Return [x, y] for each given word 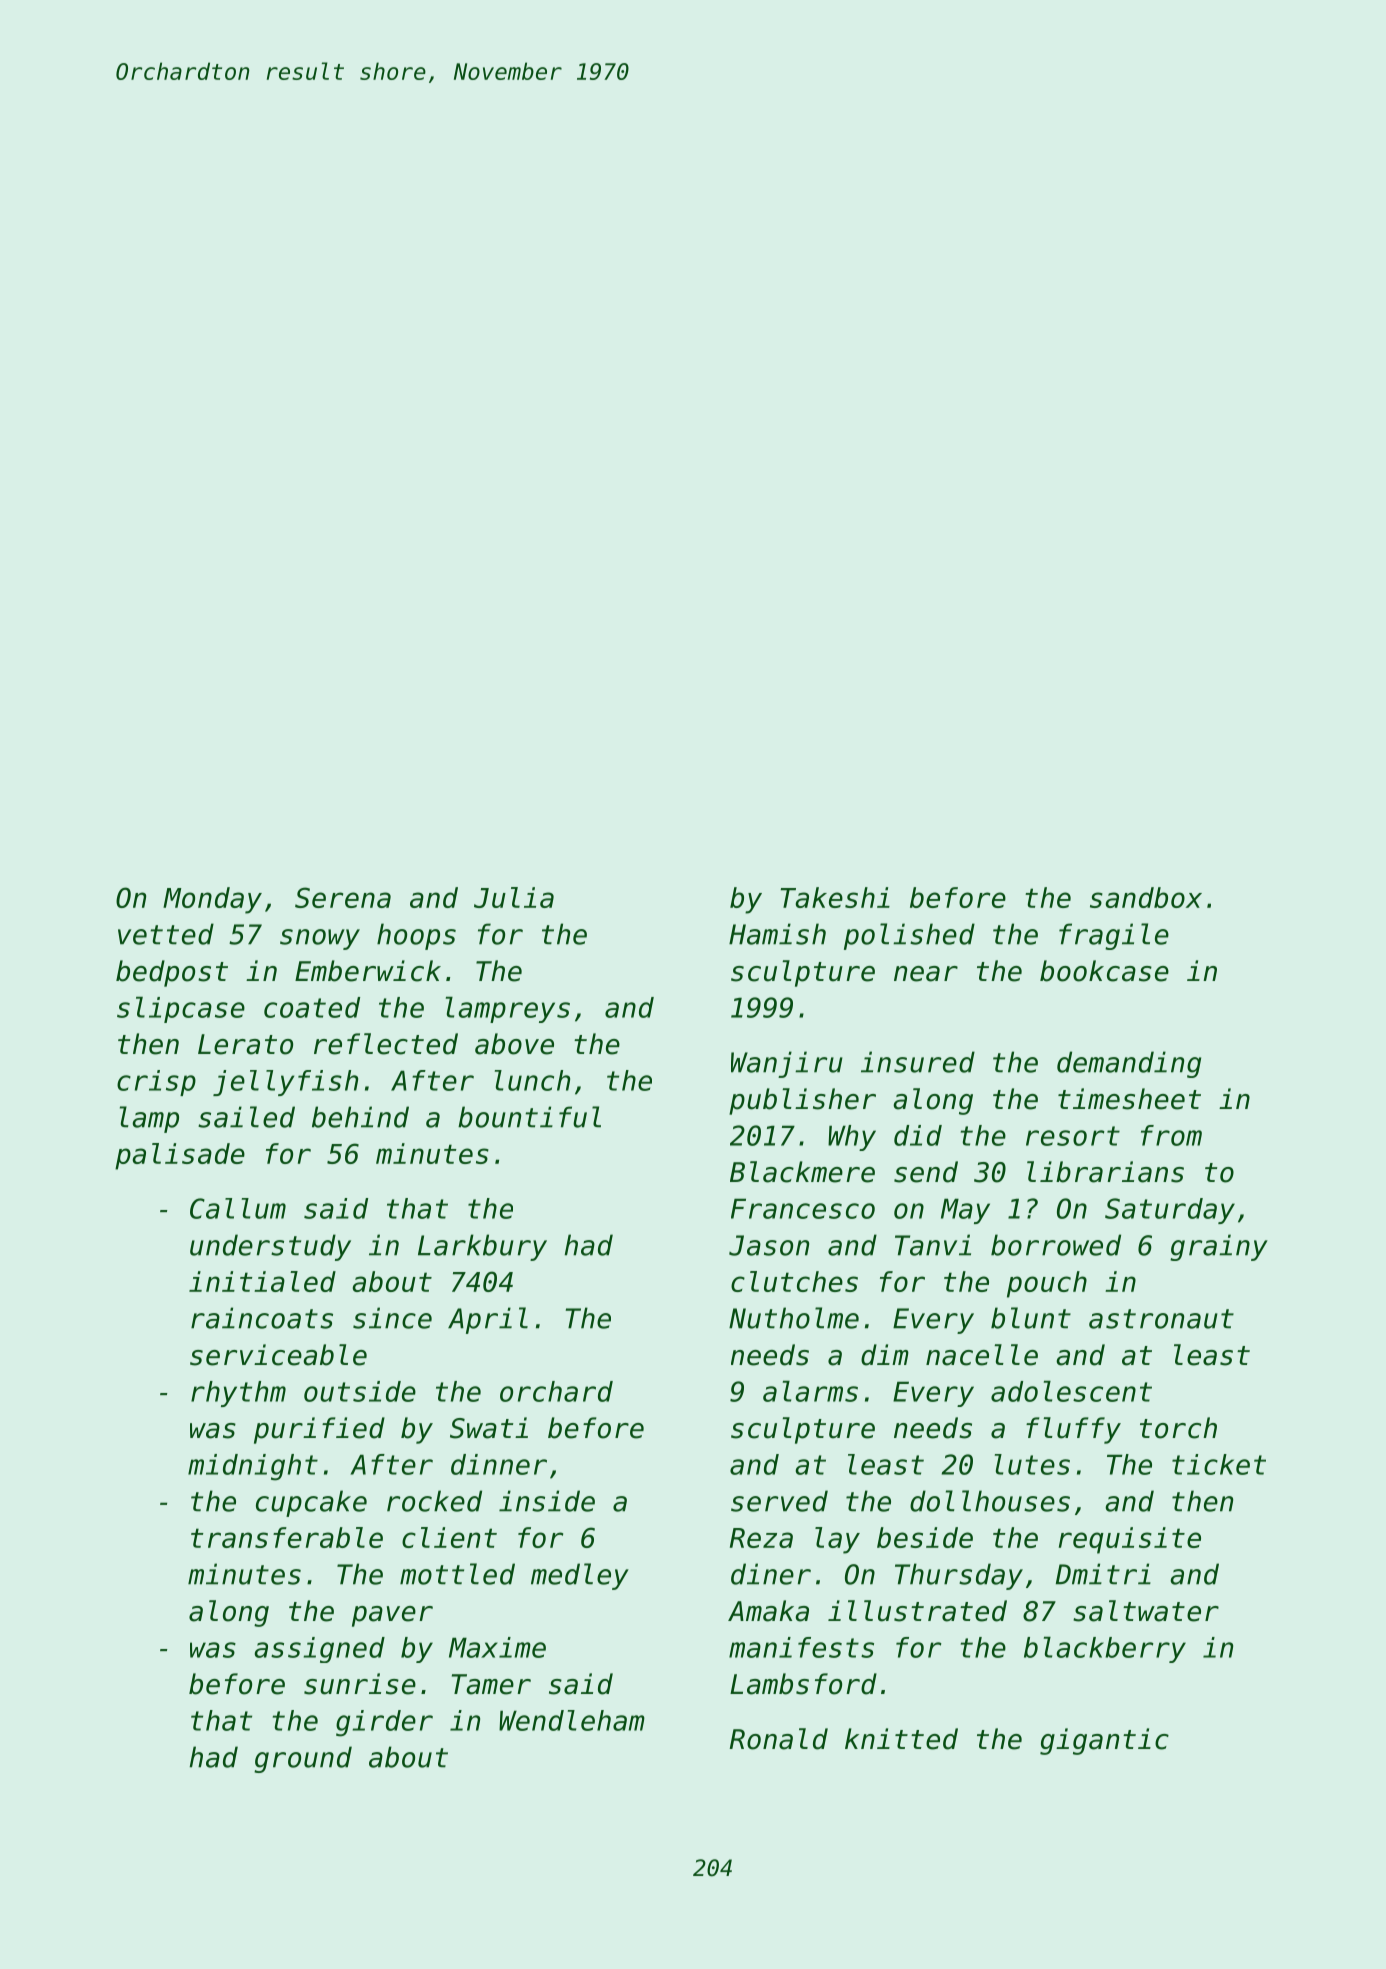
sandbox [1146, 897]
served [779, 1501]
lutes [1032, 1464]
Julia [514, 897]
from [1171, 1135]
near [926, 974]
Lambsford [803, 1684]
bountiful [529, 1117]
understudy [270, 1247]
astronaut [1161, 1319]
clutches [794, 1281]
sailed [246, 1117]
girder [384, 1723]
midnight [253, 1467]
